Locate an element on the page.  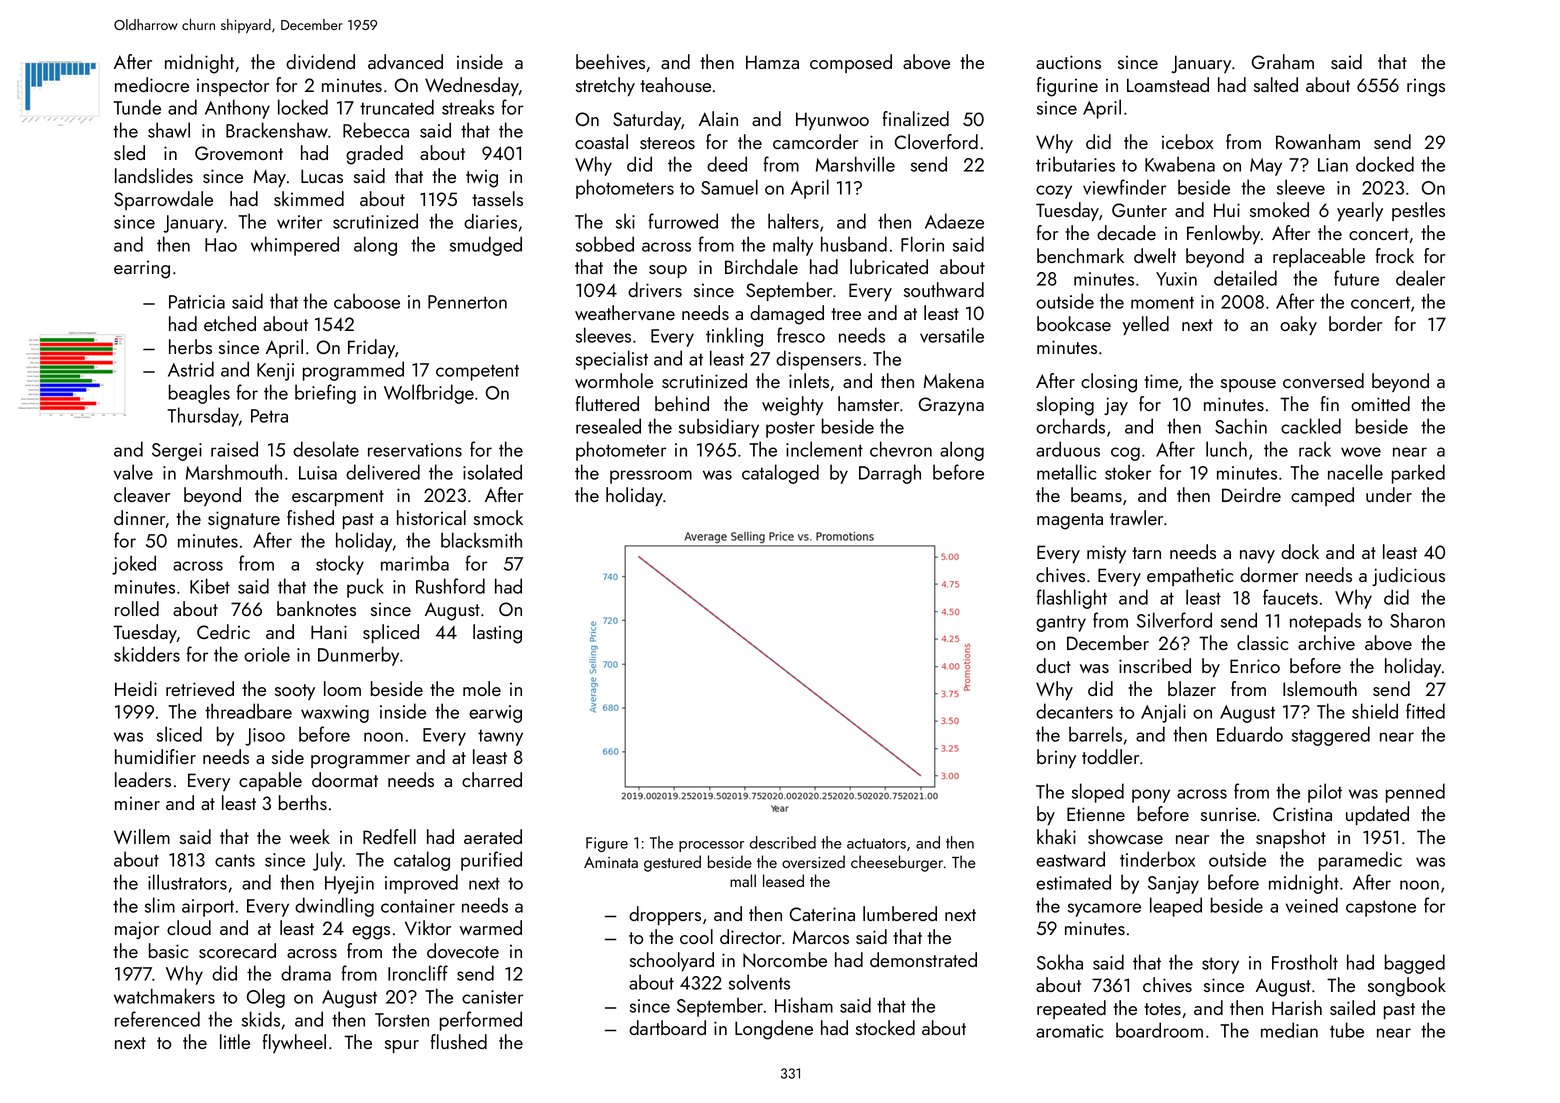
locked is located at coordinates (303, 107).
